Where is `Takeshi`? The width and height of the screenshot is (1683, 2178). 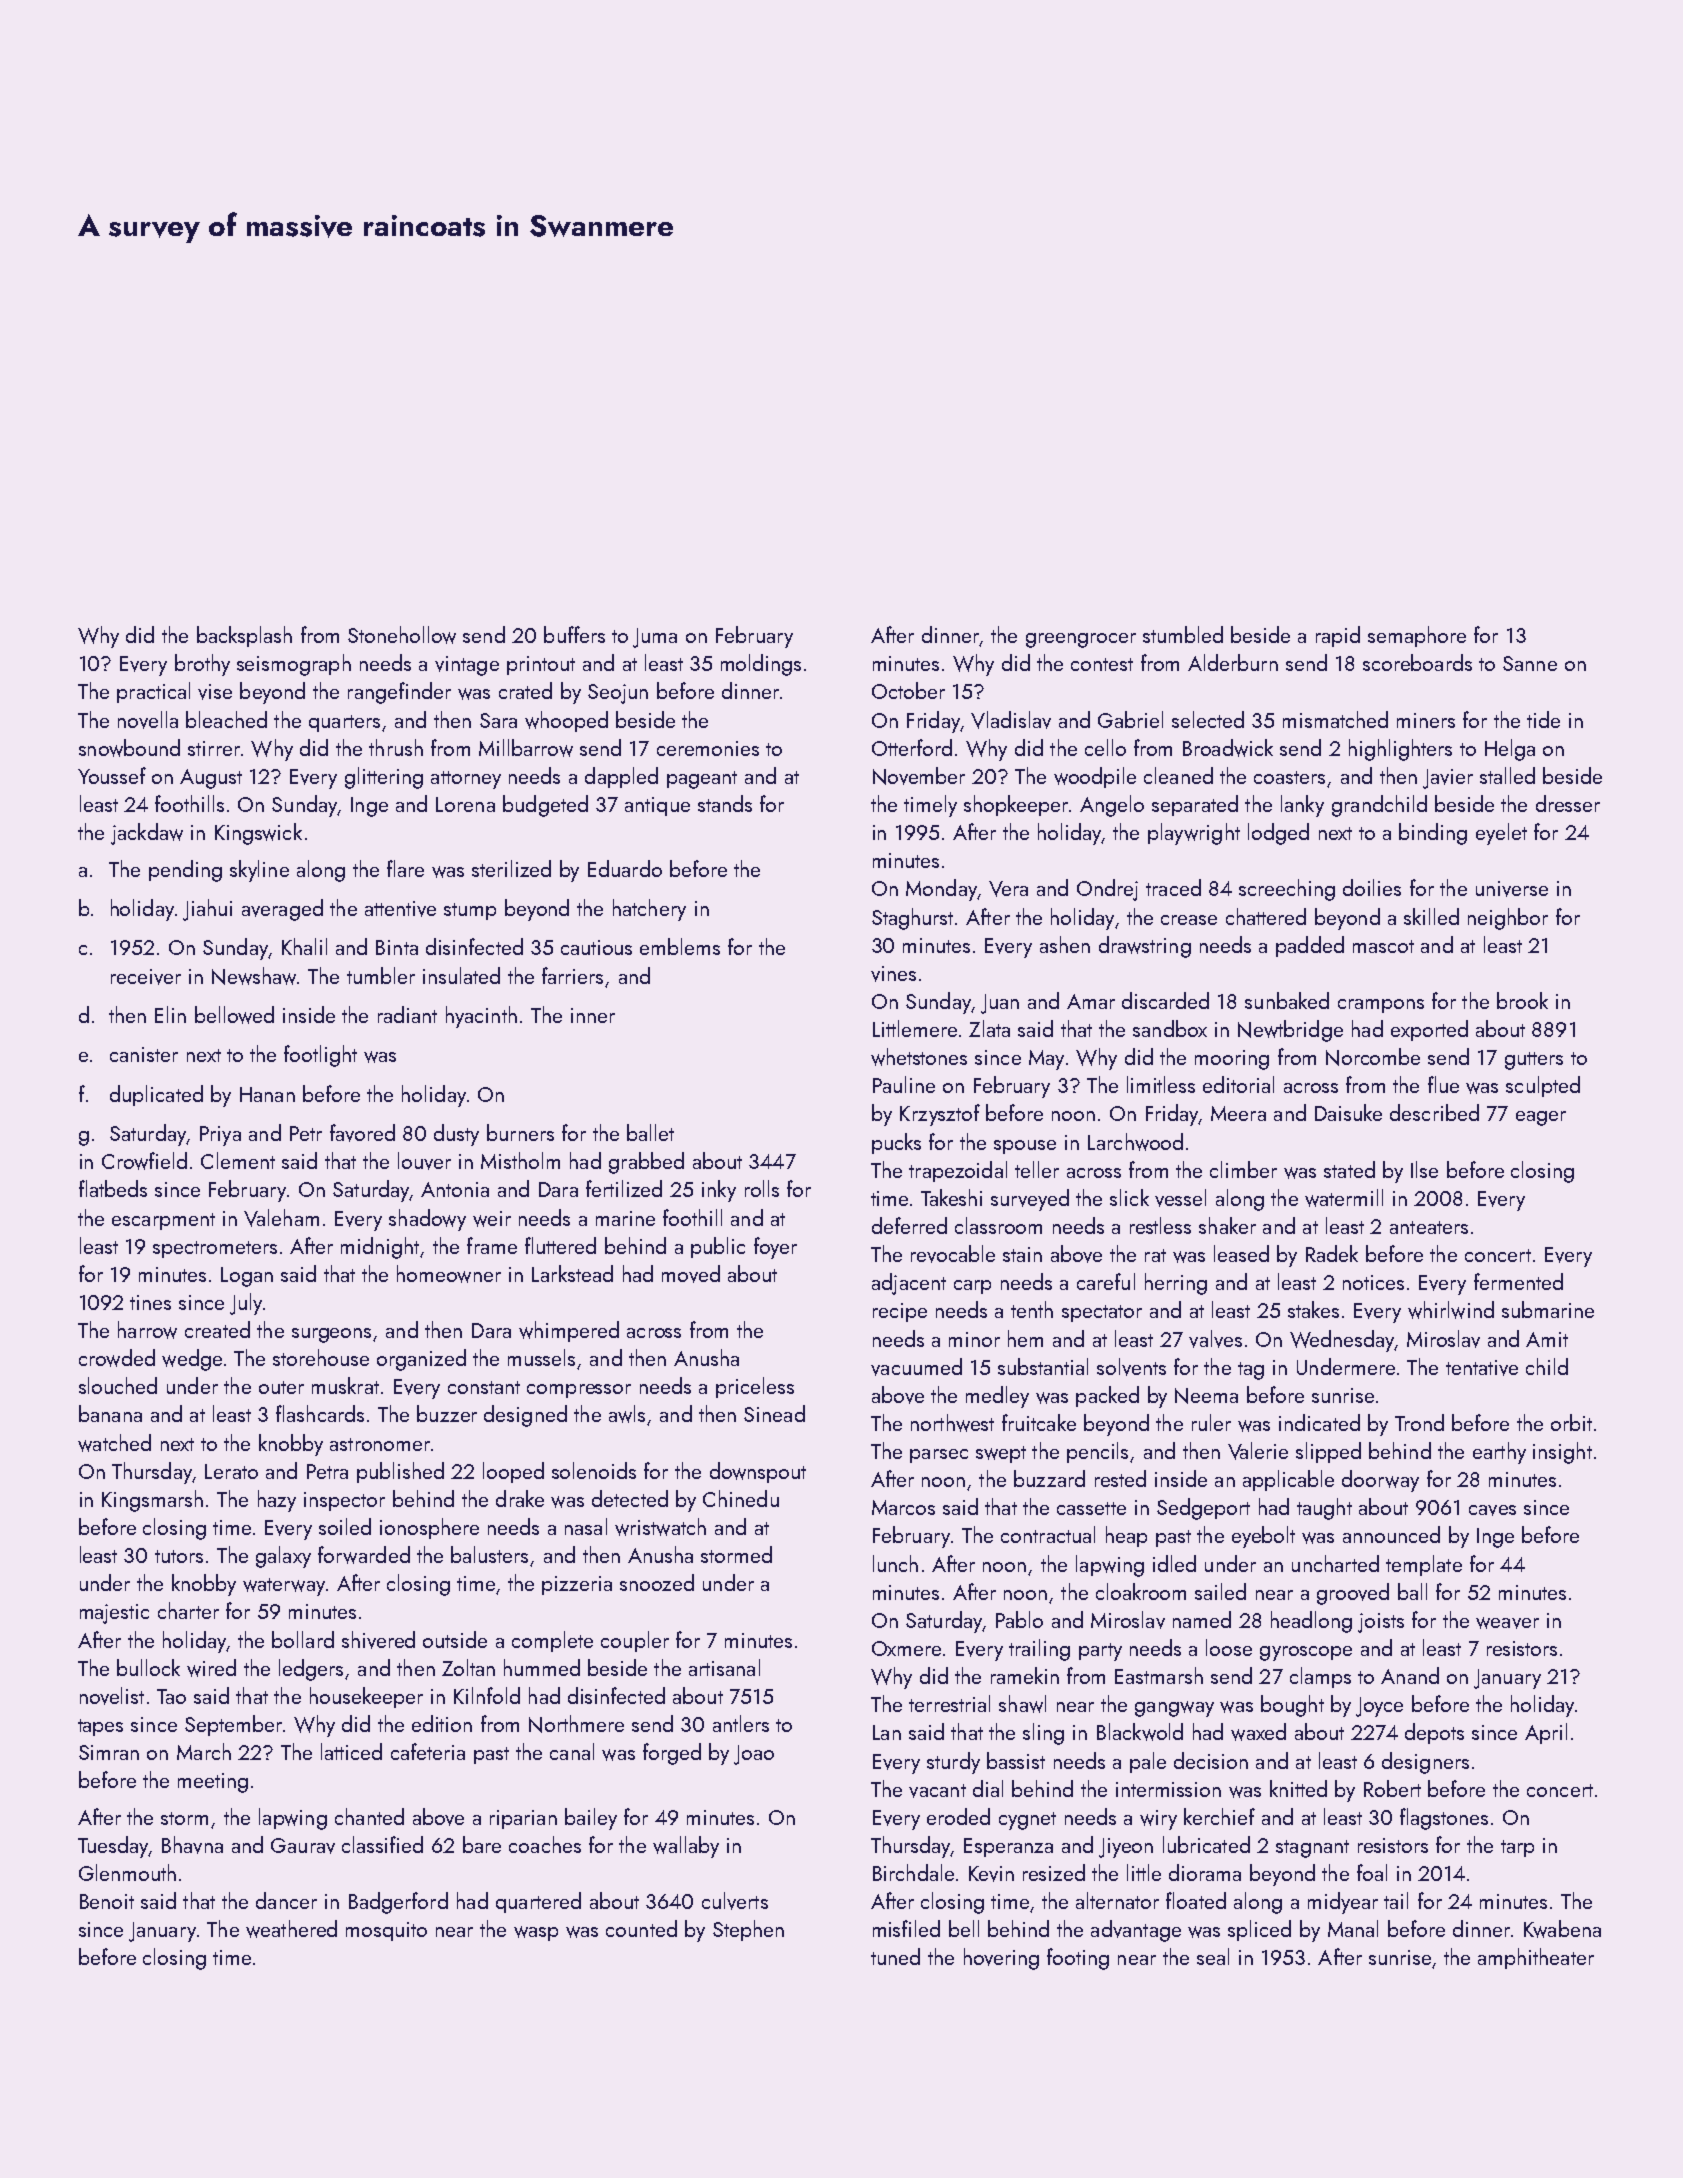 Takeshi is located at coordinates (951, 1197).
